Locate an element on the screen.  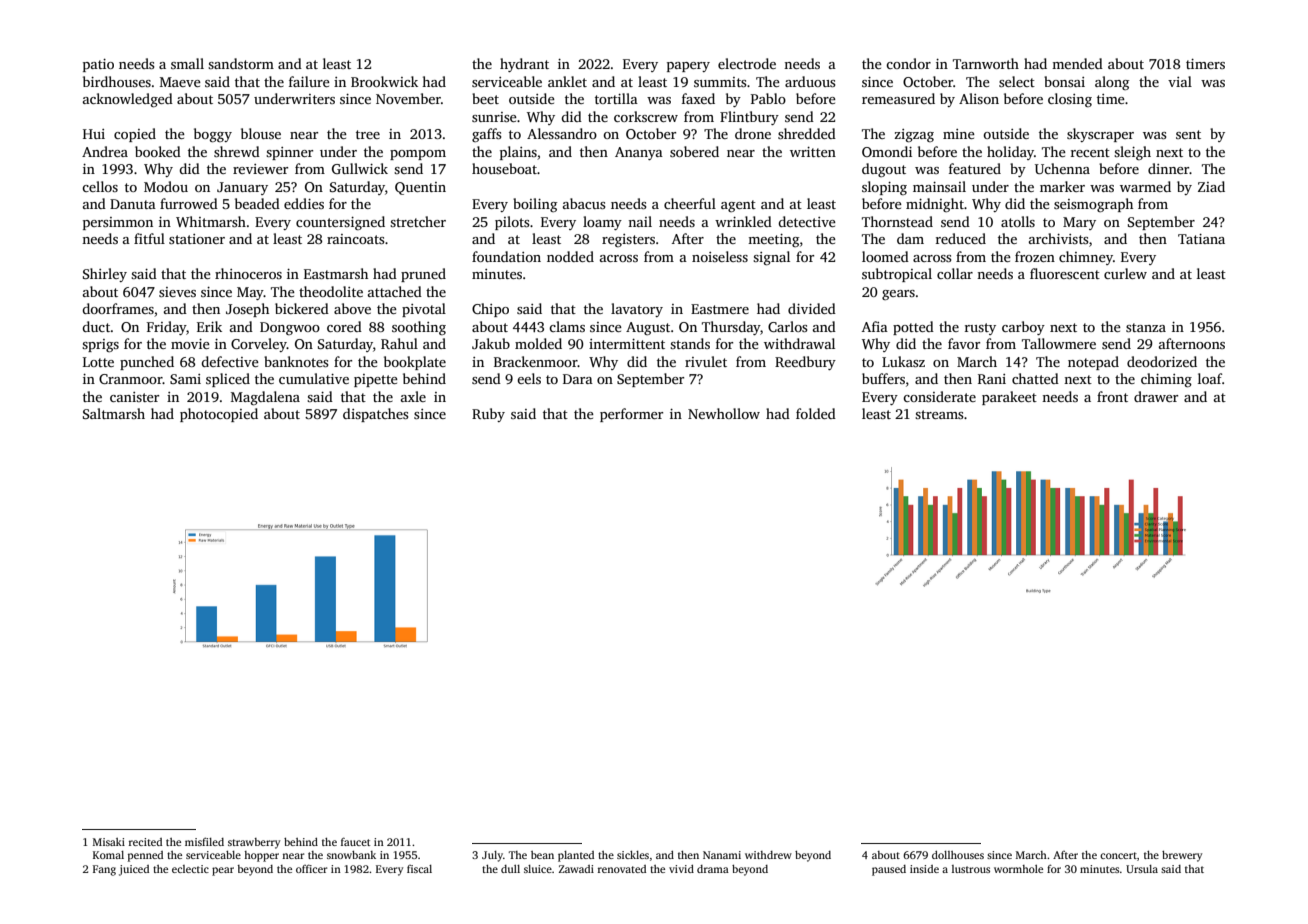
cheerful is located at coordinates (690, 203).
